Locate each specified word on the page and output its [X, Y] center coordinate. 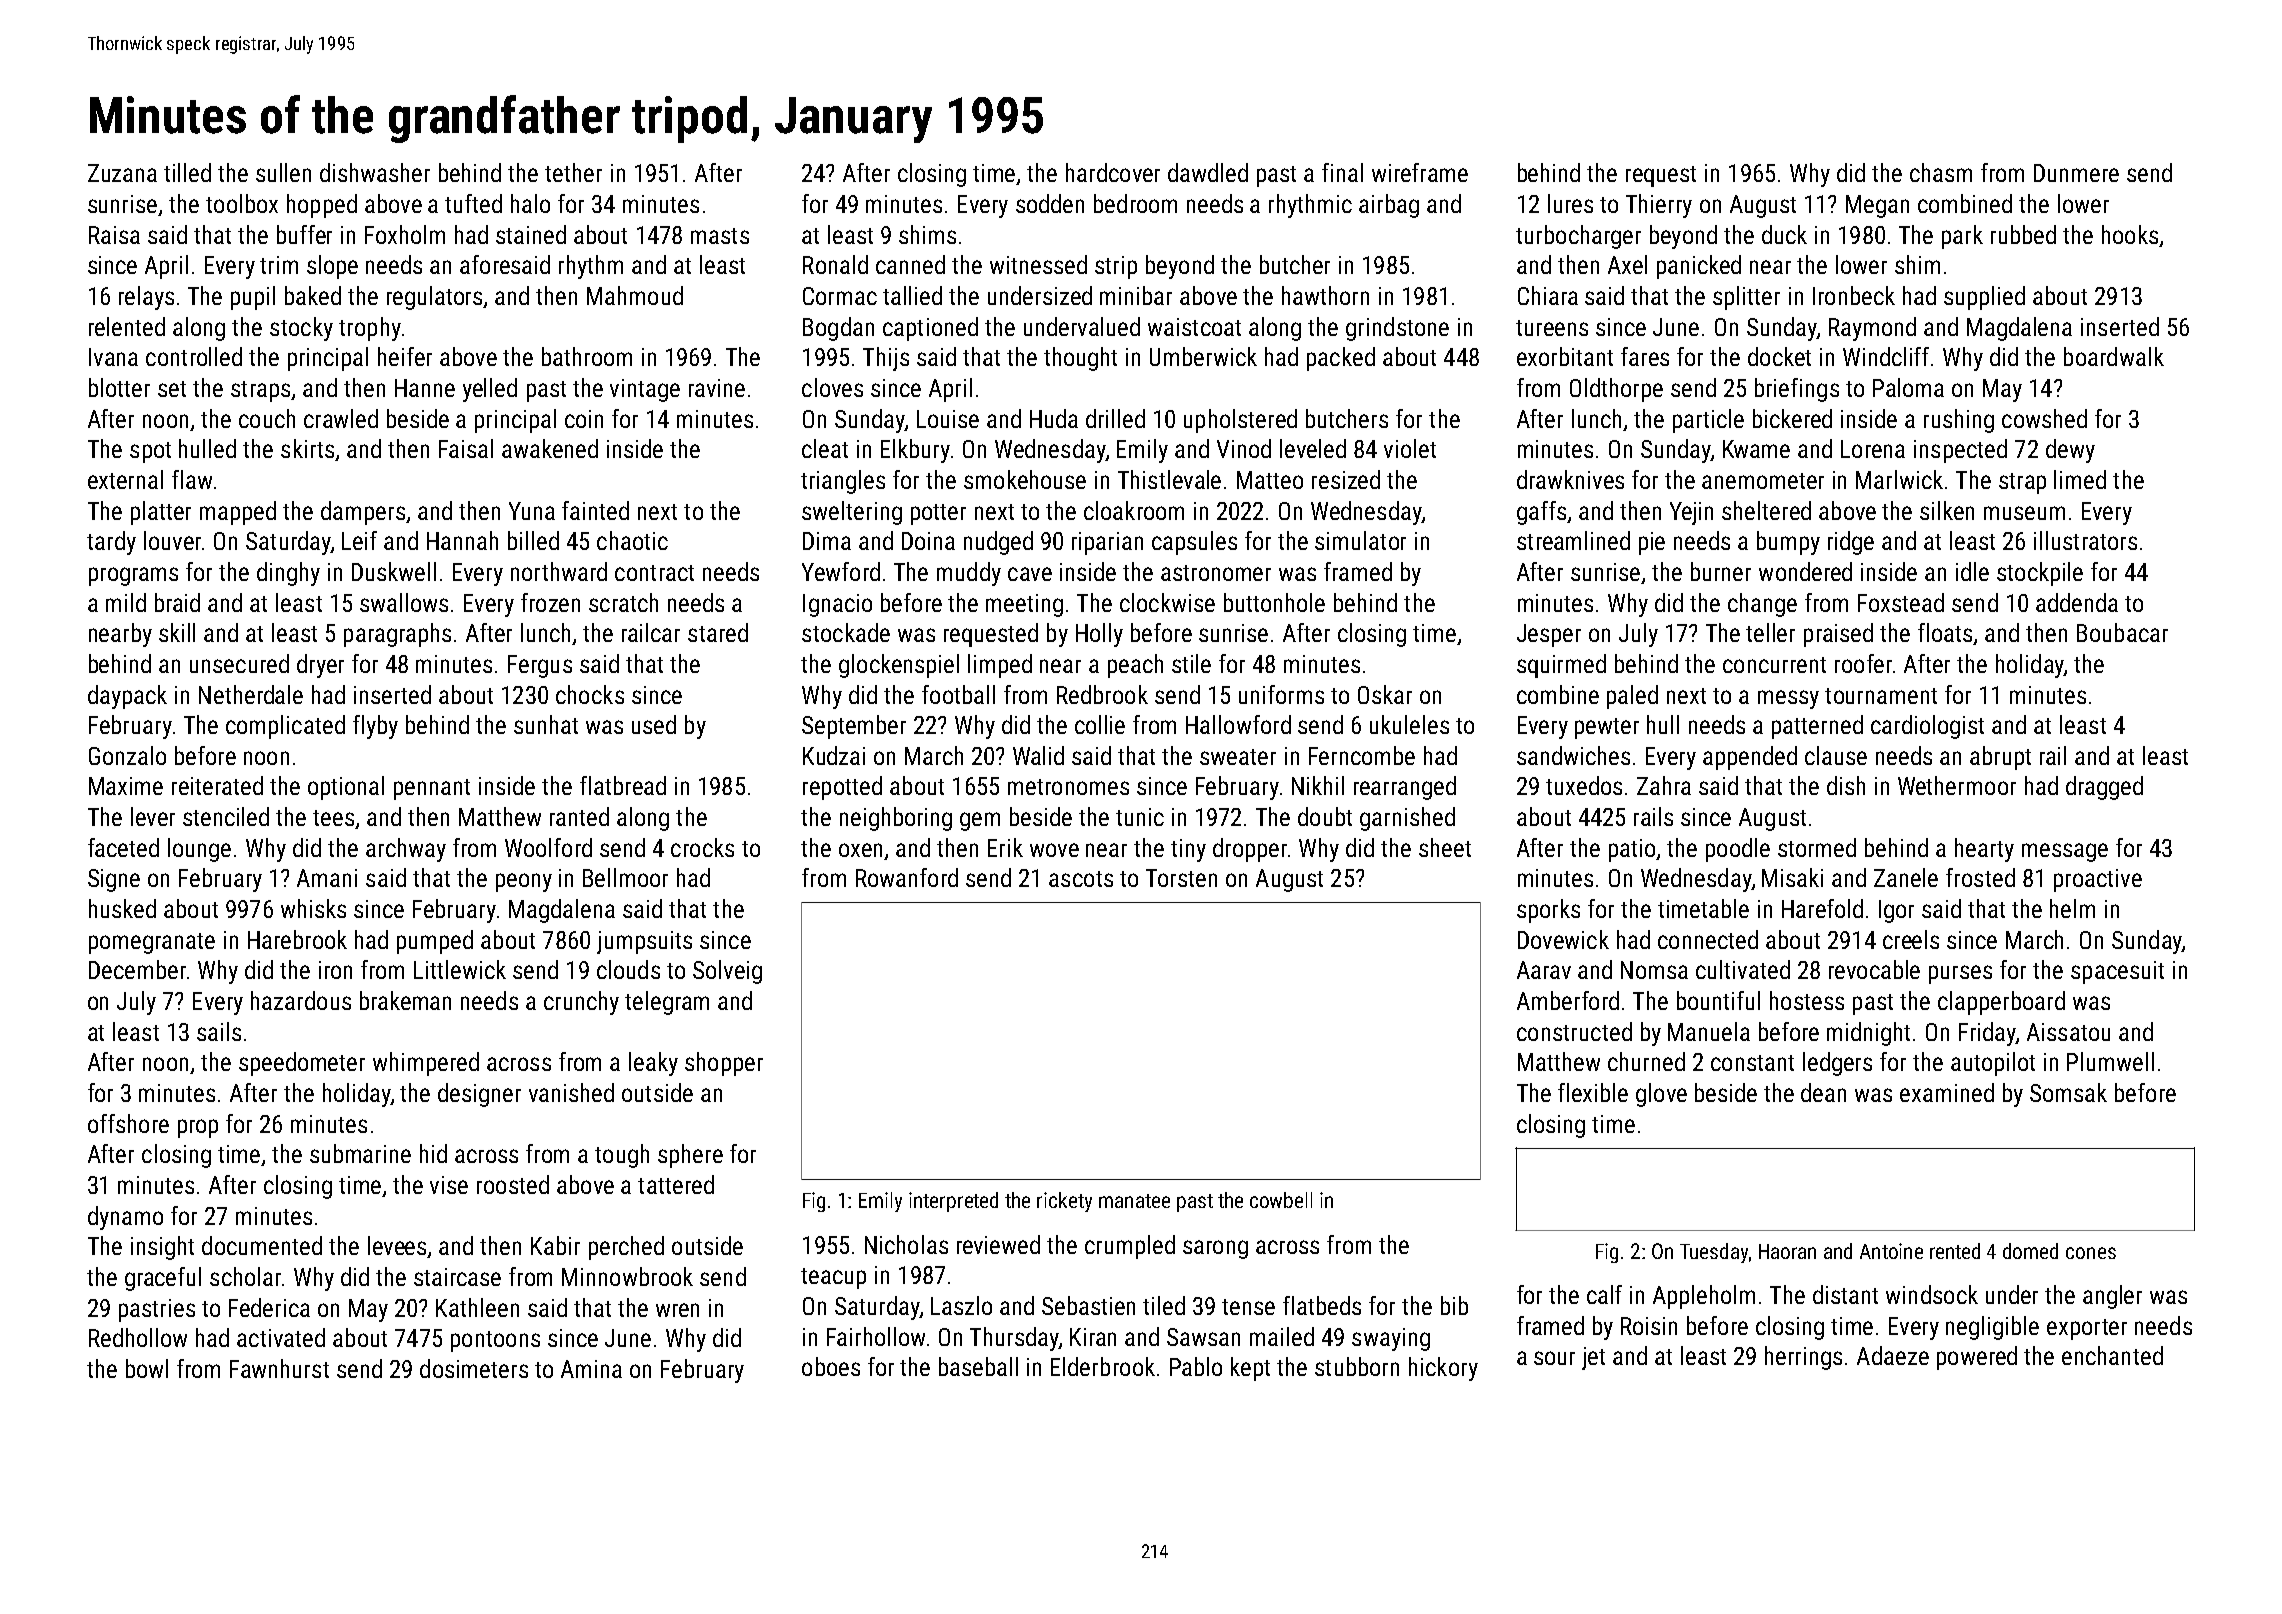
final [1342, 172]
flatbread [623, 785]
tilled [187, 172]
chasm [1941, 172]
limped [1000, 666]
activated [281, 1337]
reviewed [998, 1244]
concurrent [1774, 665]
